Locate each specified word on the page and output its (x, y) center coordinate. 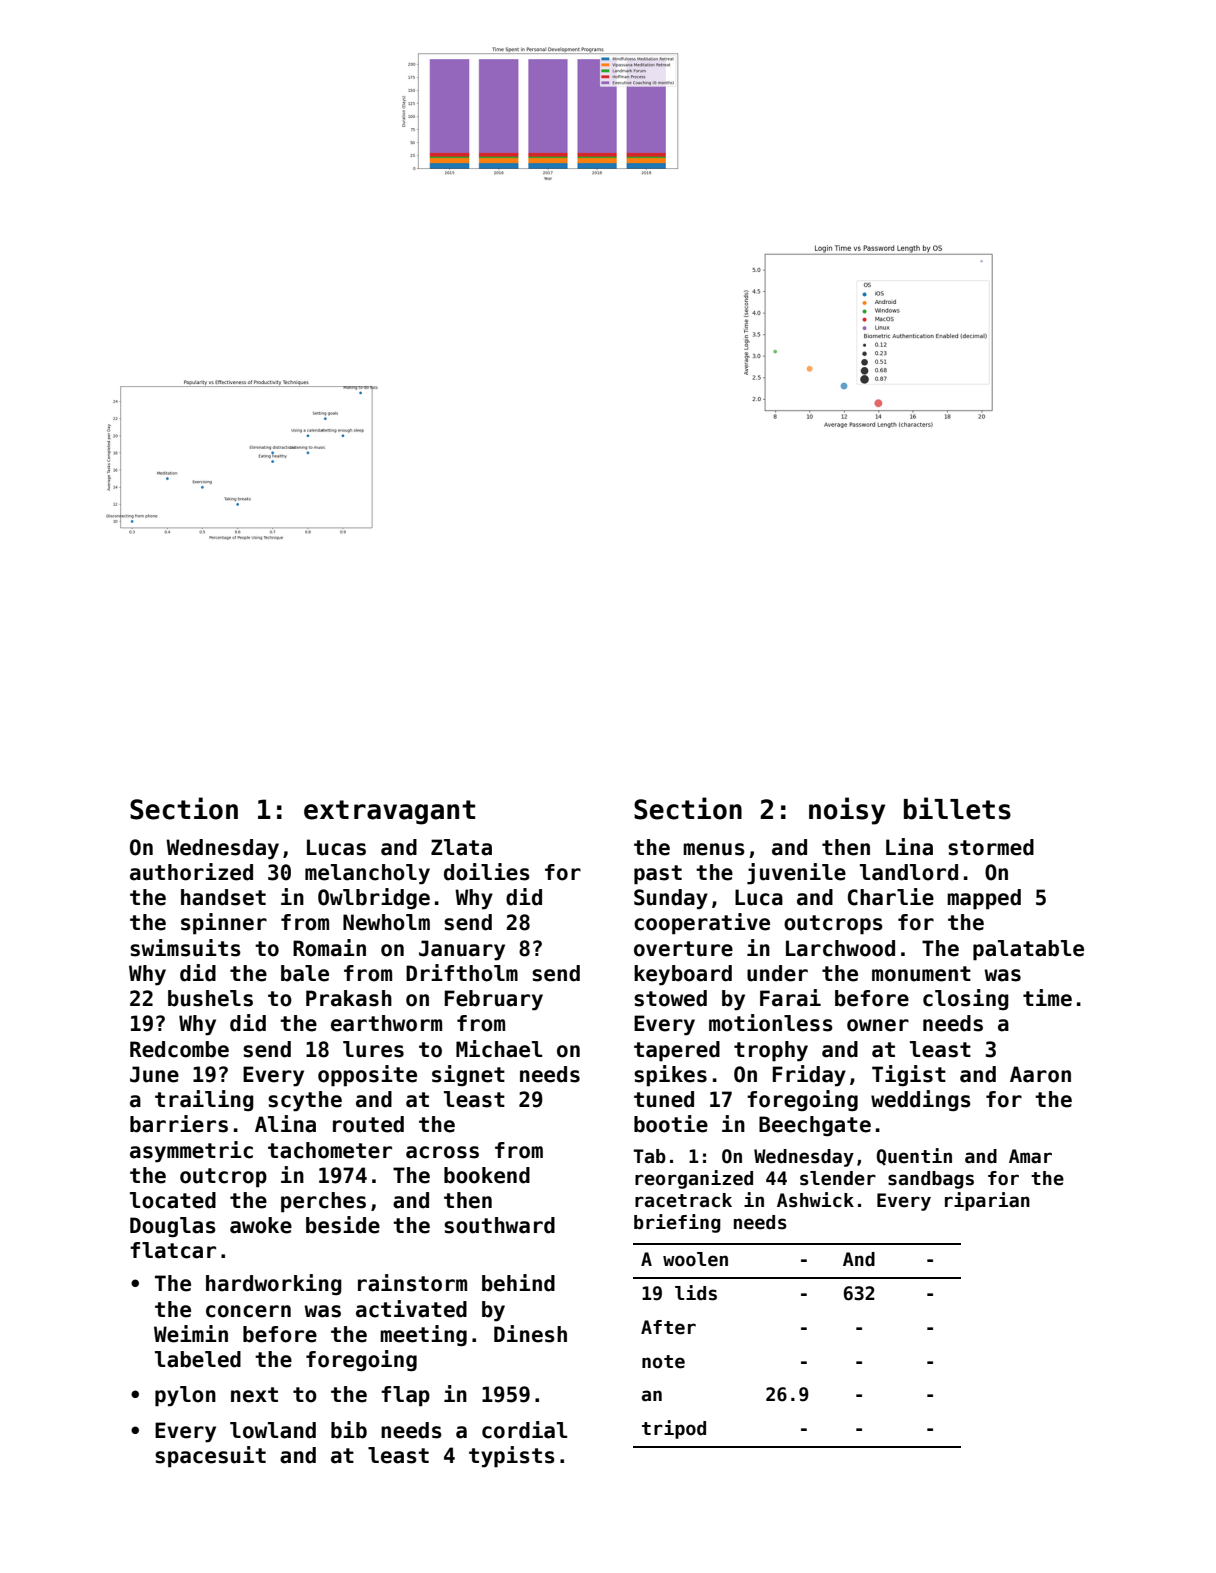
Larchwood (840, 948)
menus (714, 849)
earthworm (386, 1023)
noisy (847, 811)
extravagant (389, 812)
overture (683, 949)
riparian (987, 1201)
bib (349, 1430)
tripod (674, 1429)
